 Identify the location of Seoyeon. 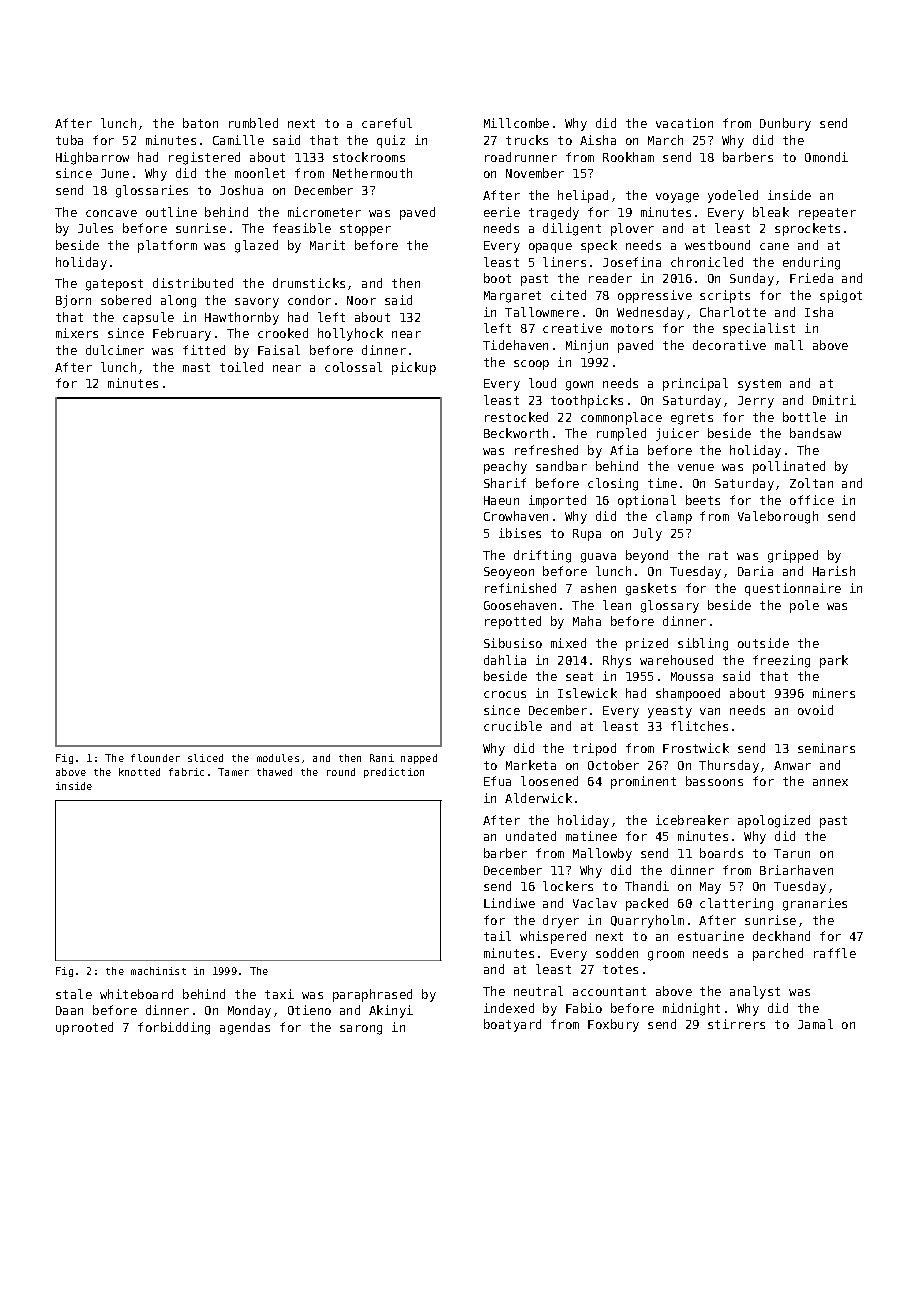
(509, 573).
